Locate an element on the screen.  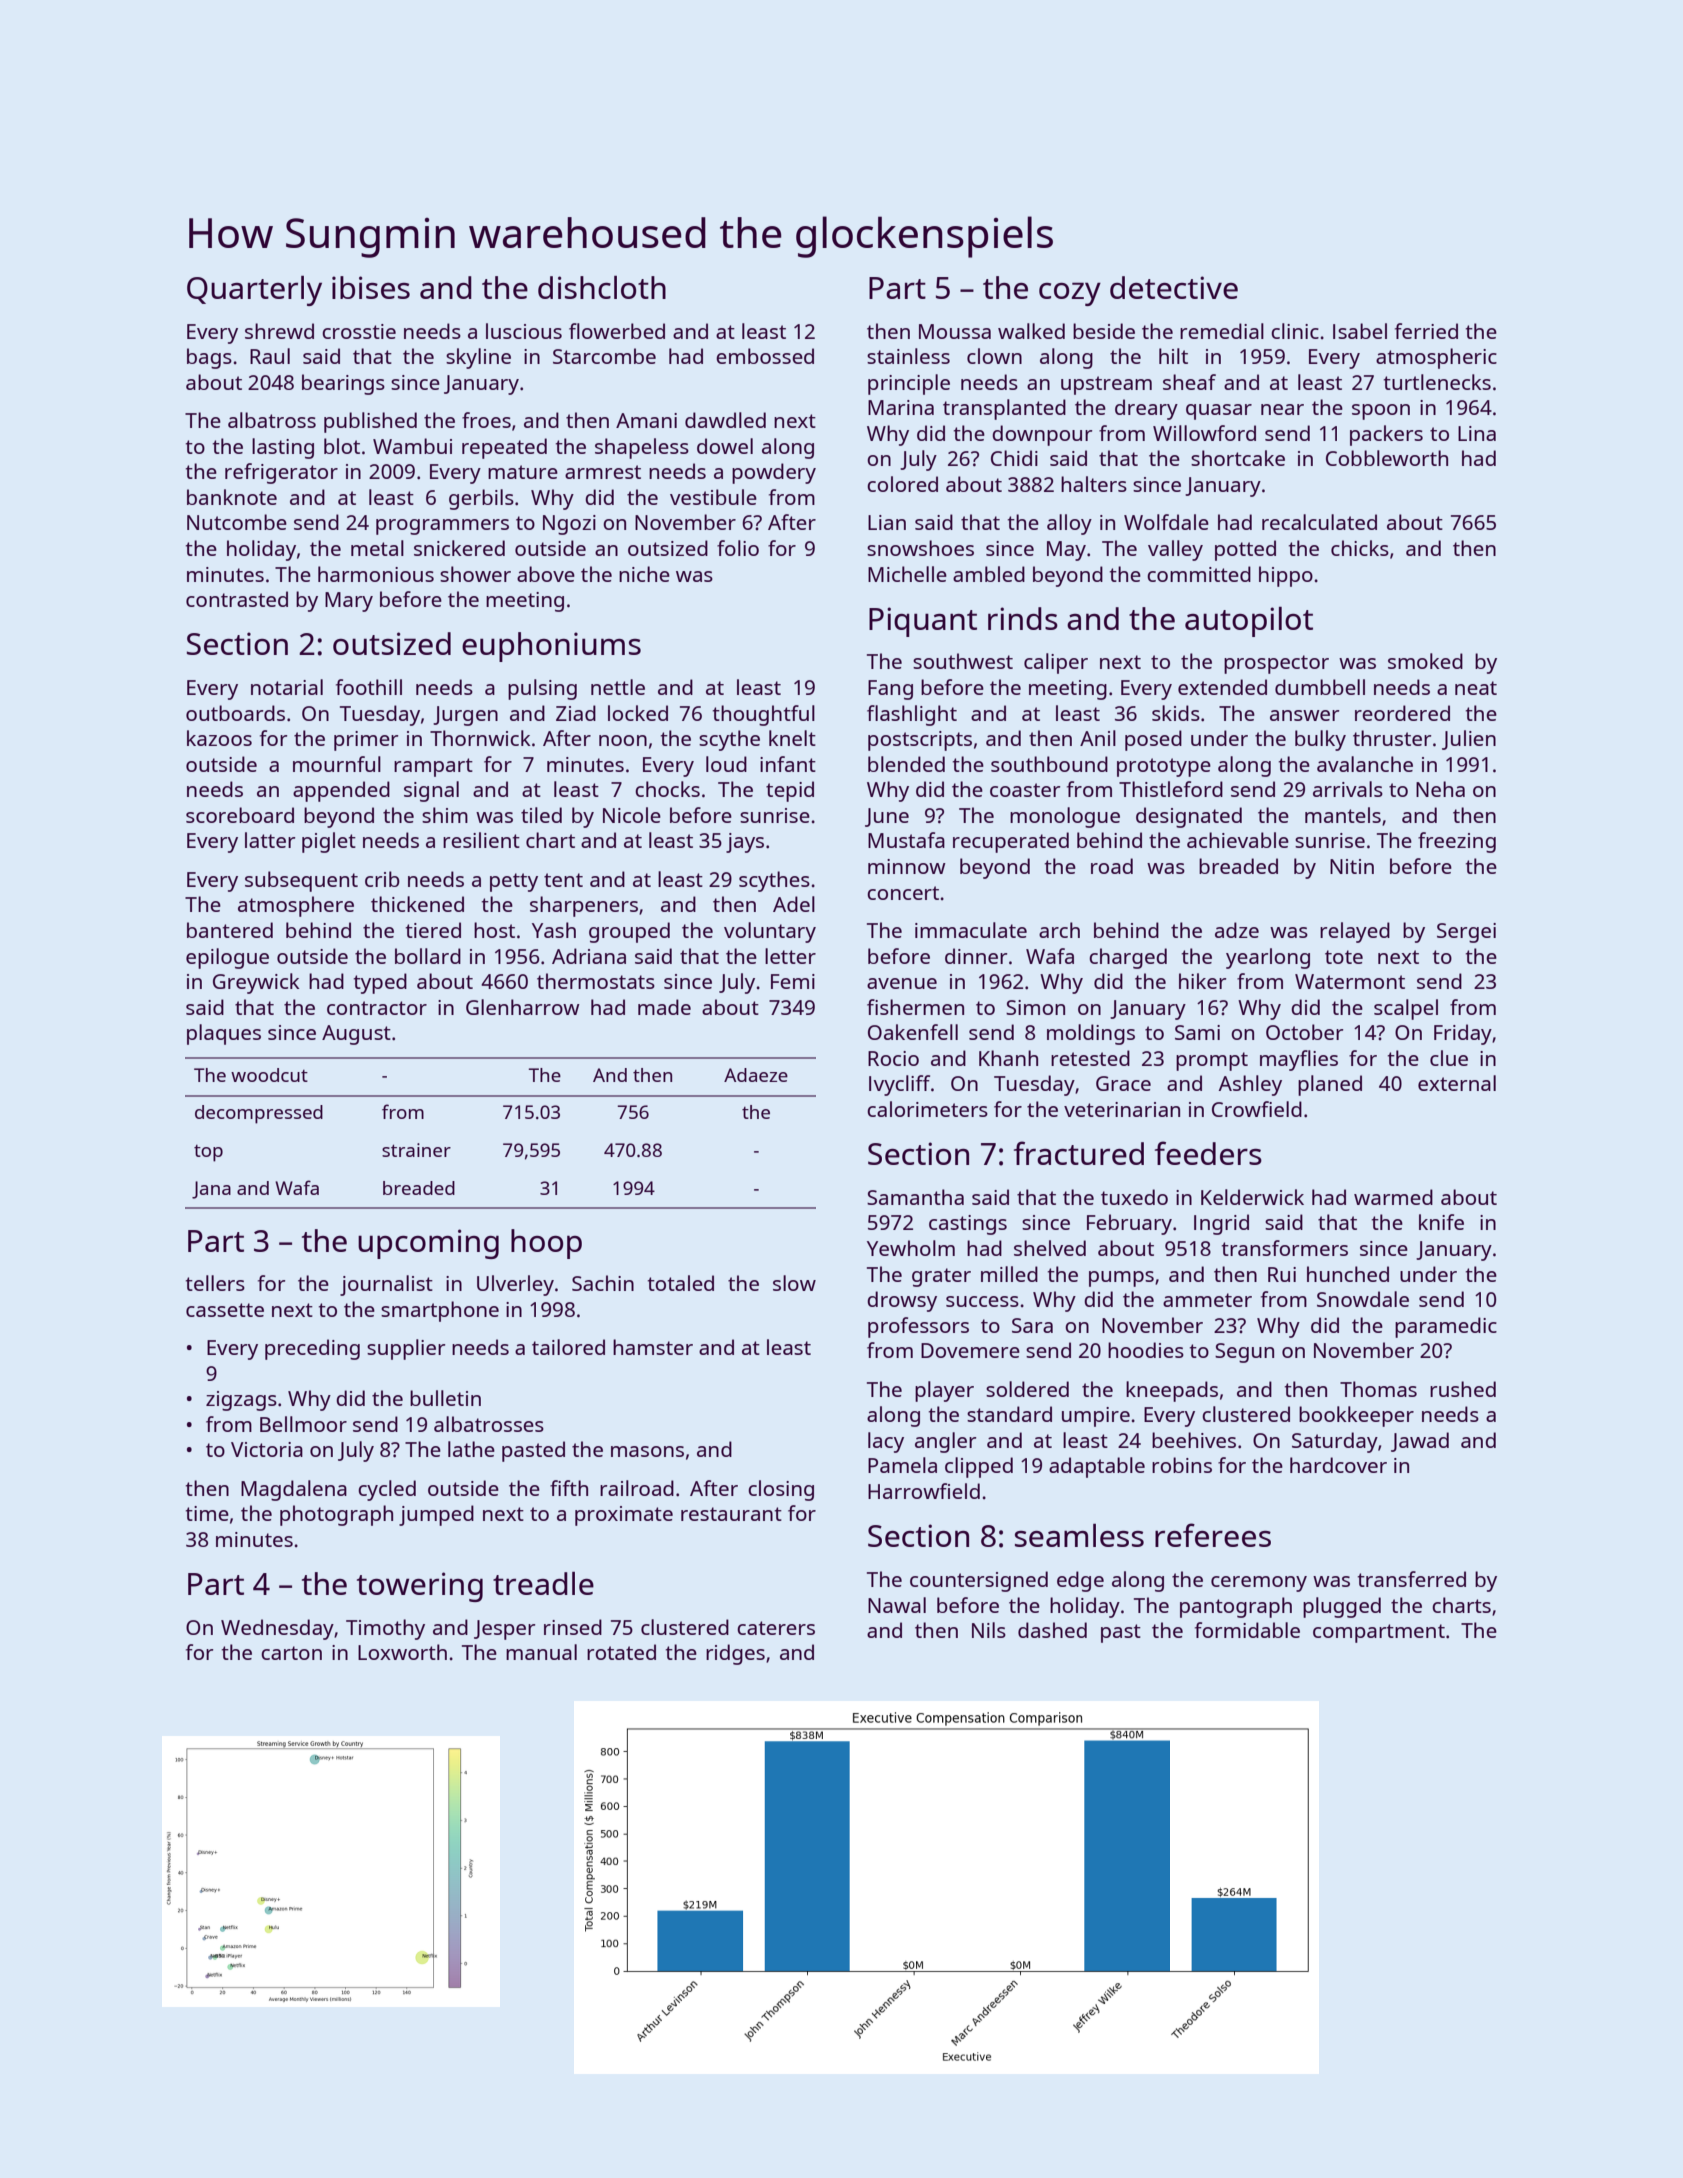
committed is located at coordinates (1199, 574).
